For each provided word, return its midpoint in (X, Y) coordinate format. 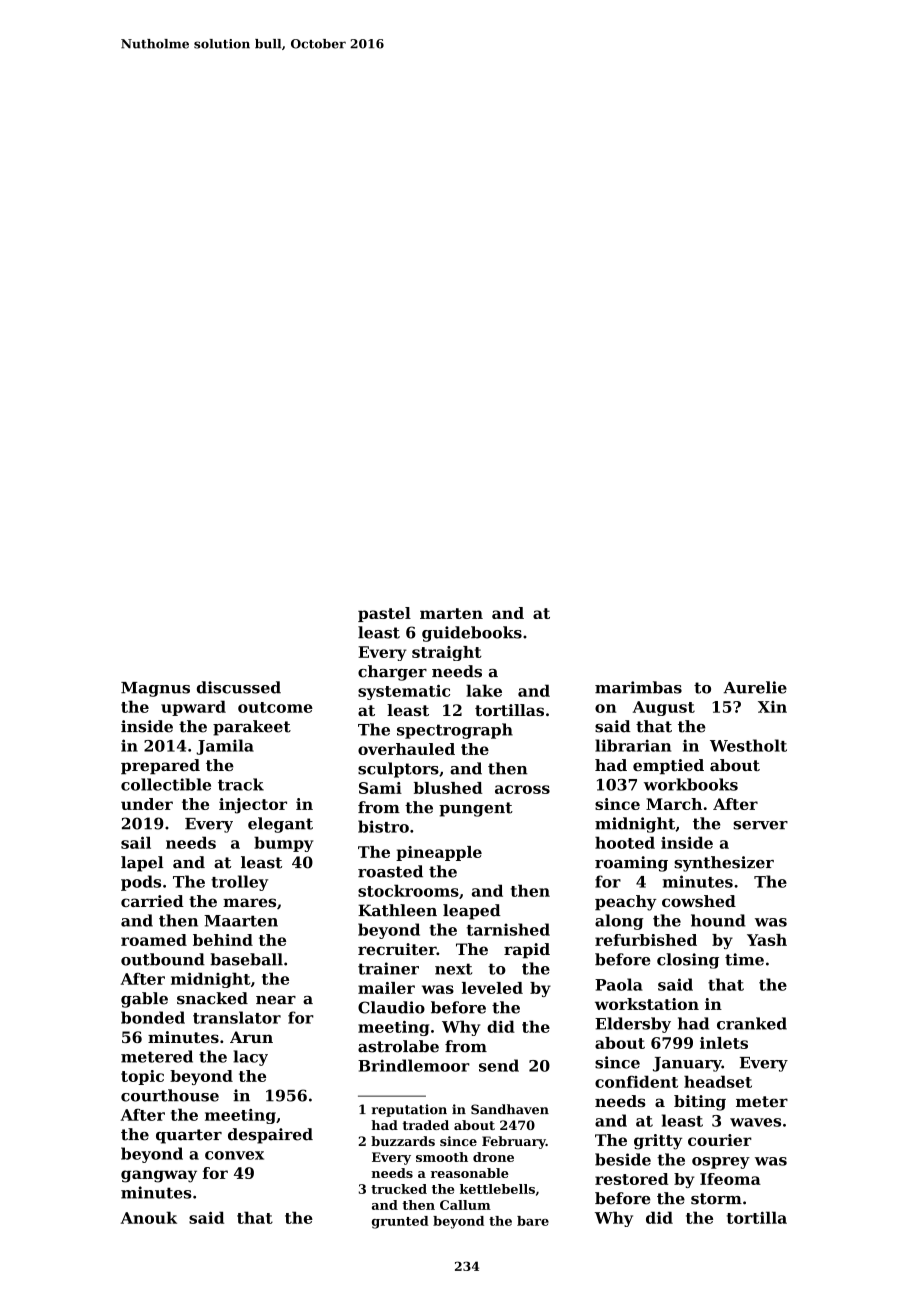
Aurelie (755, 687)
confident (636, 1081)
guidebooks (472, 634)
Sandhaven (510, 1109)
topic (142, 1077)
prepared (160, 767)
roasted (390, 871)
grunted (400, 1222)
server (760, 825)
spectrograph (455, 731)
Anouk (149, 1217)
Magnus (155, 689)
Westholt (748, 745)
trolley (239, 883)
